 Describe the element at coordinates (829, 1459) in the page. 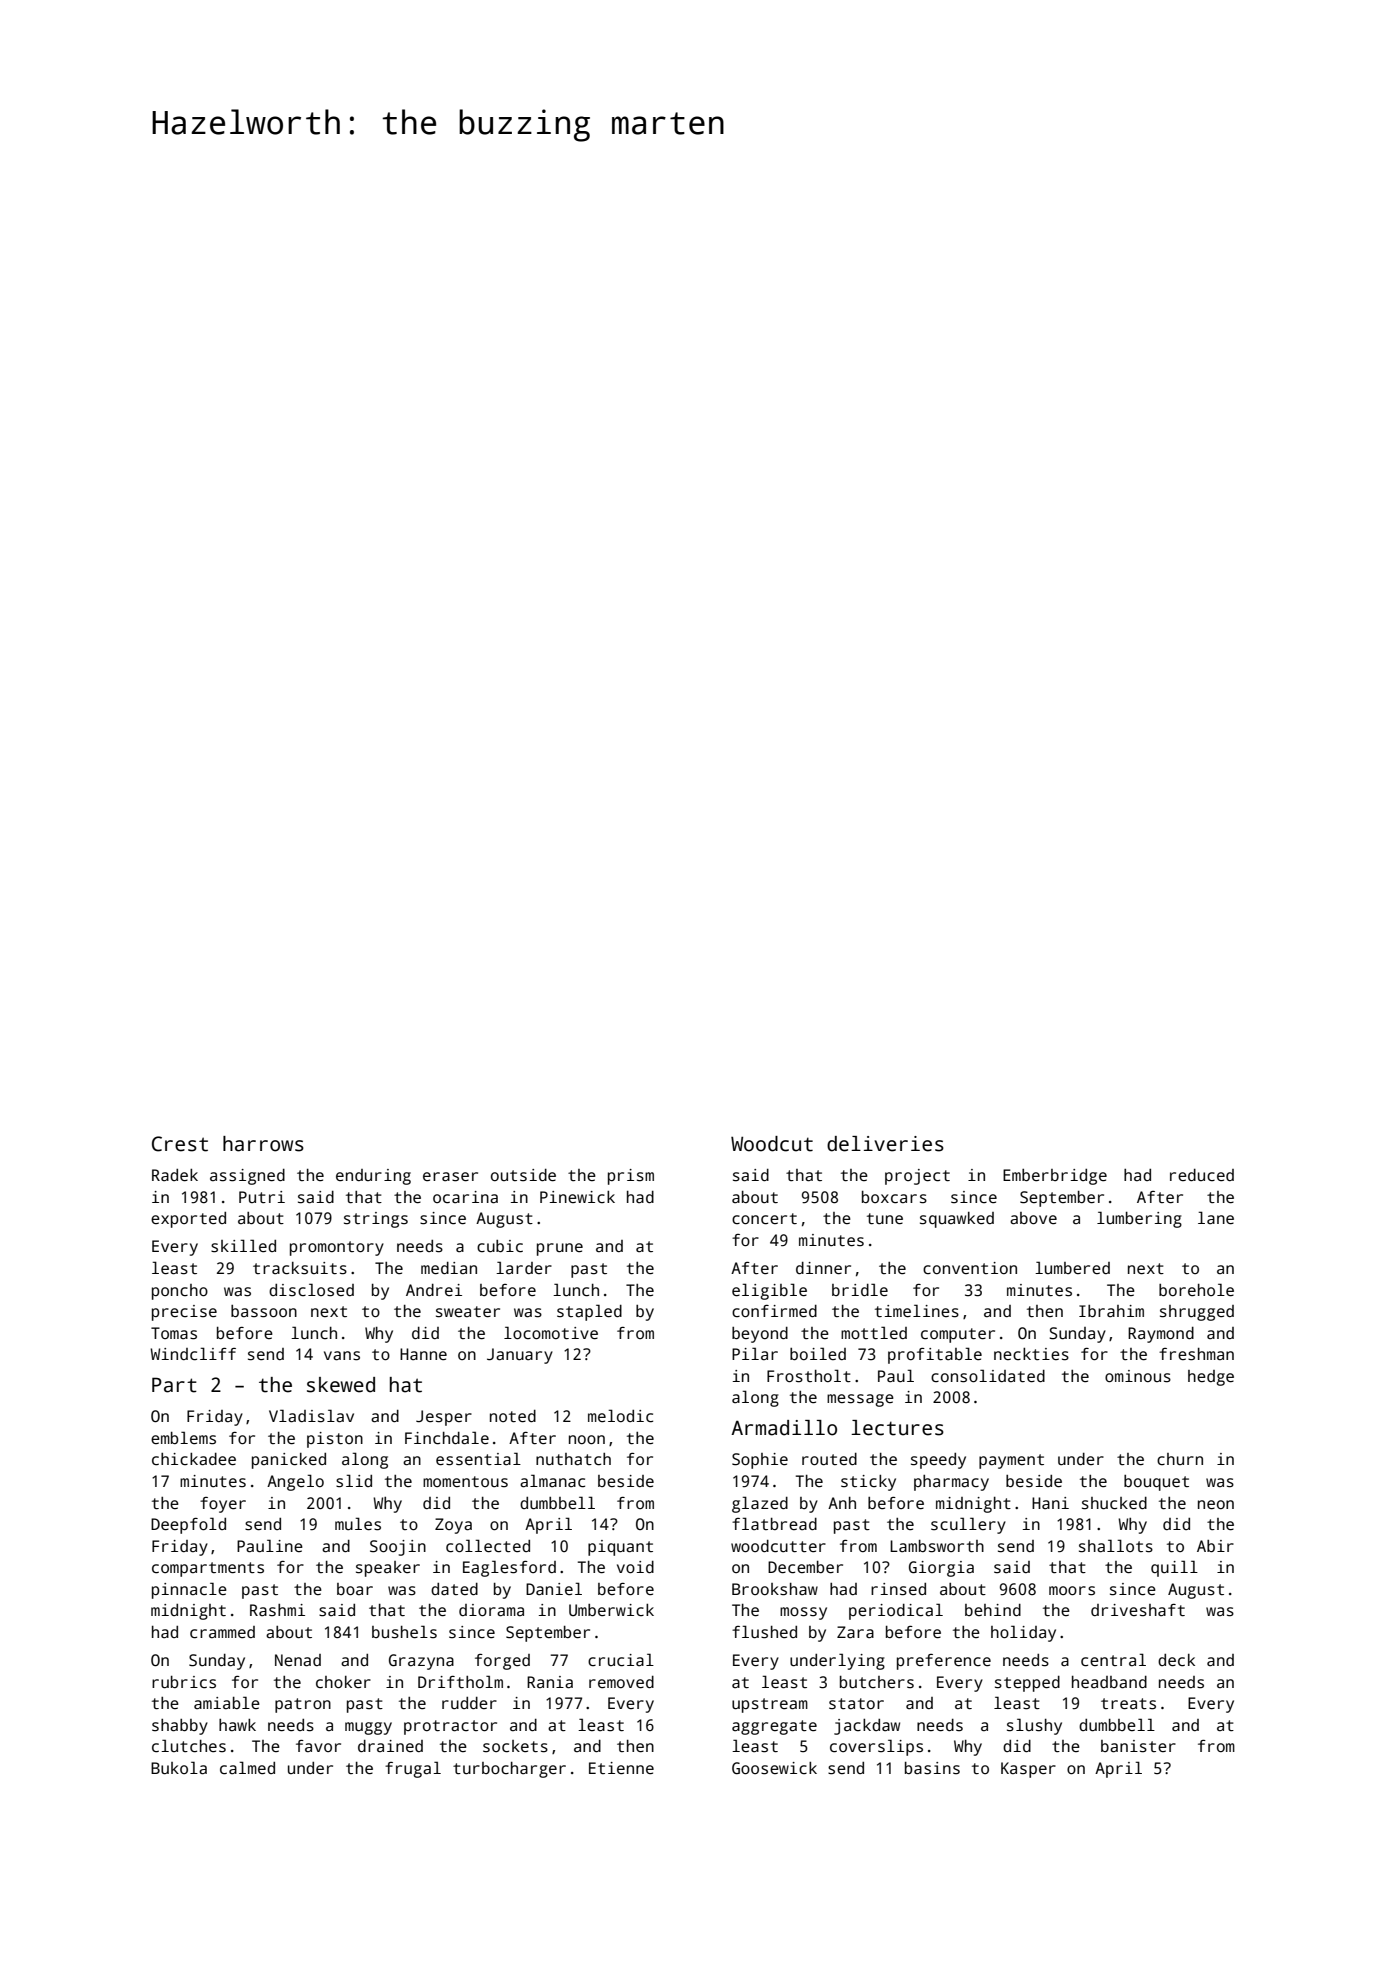

I see `routed` at that location.
